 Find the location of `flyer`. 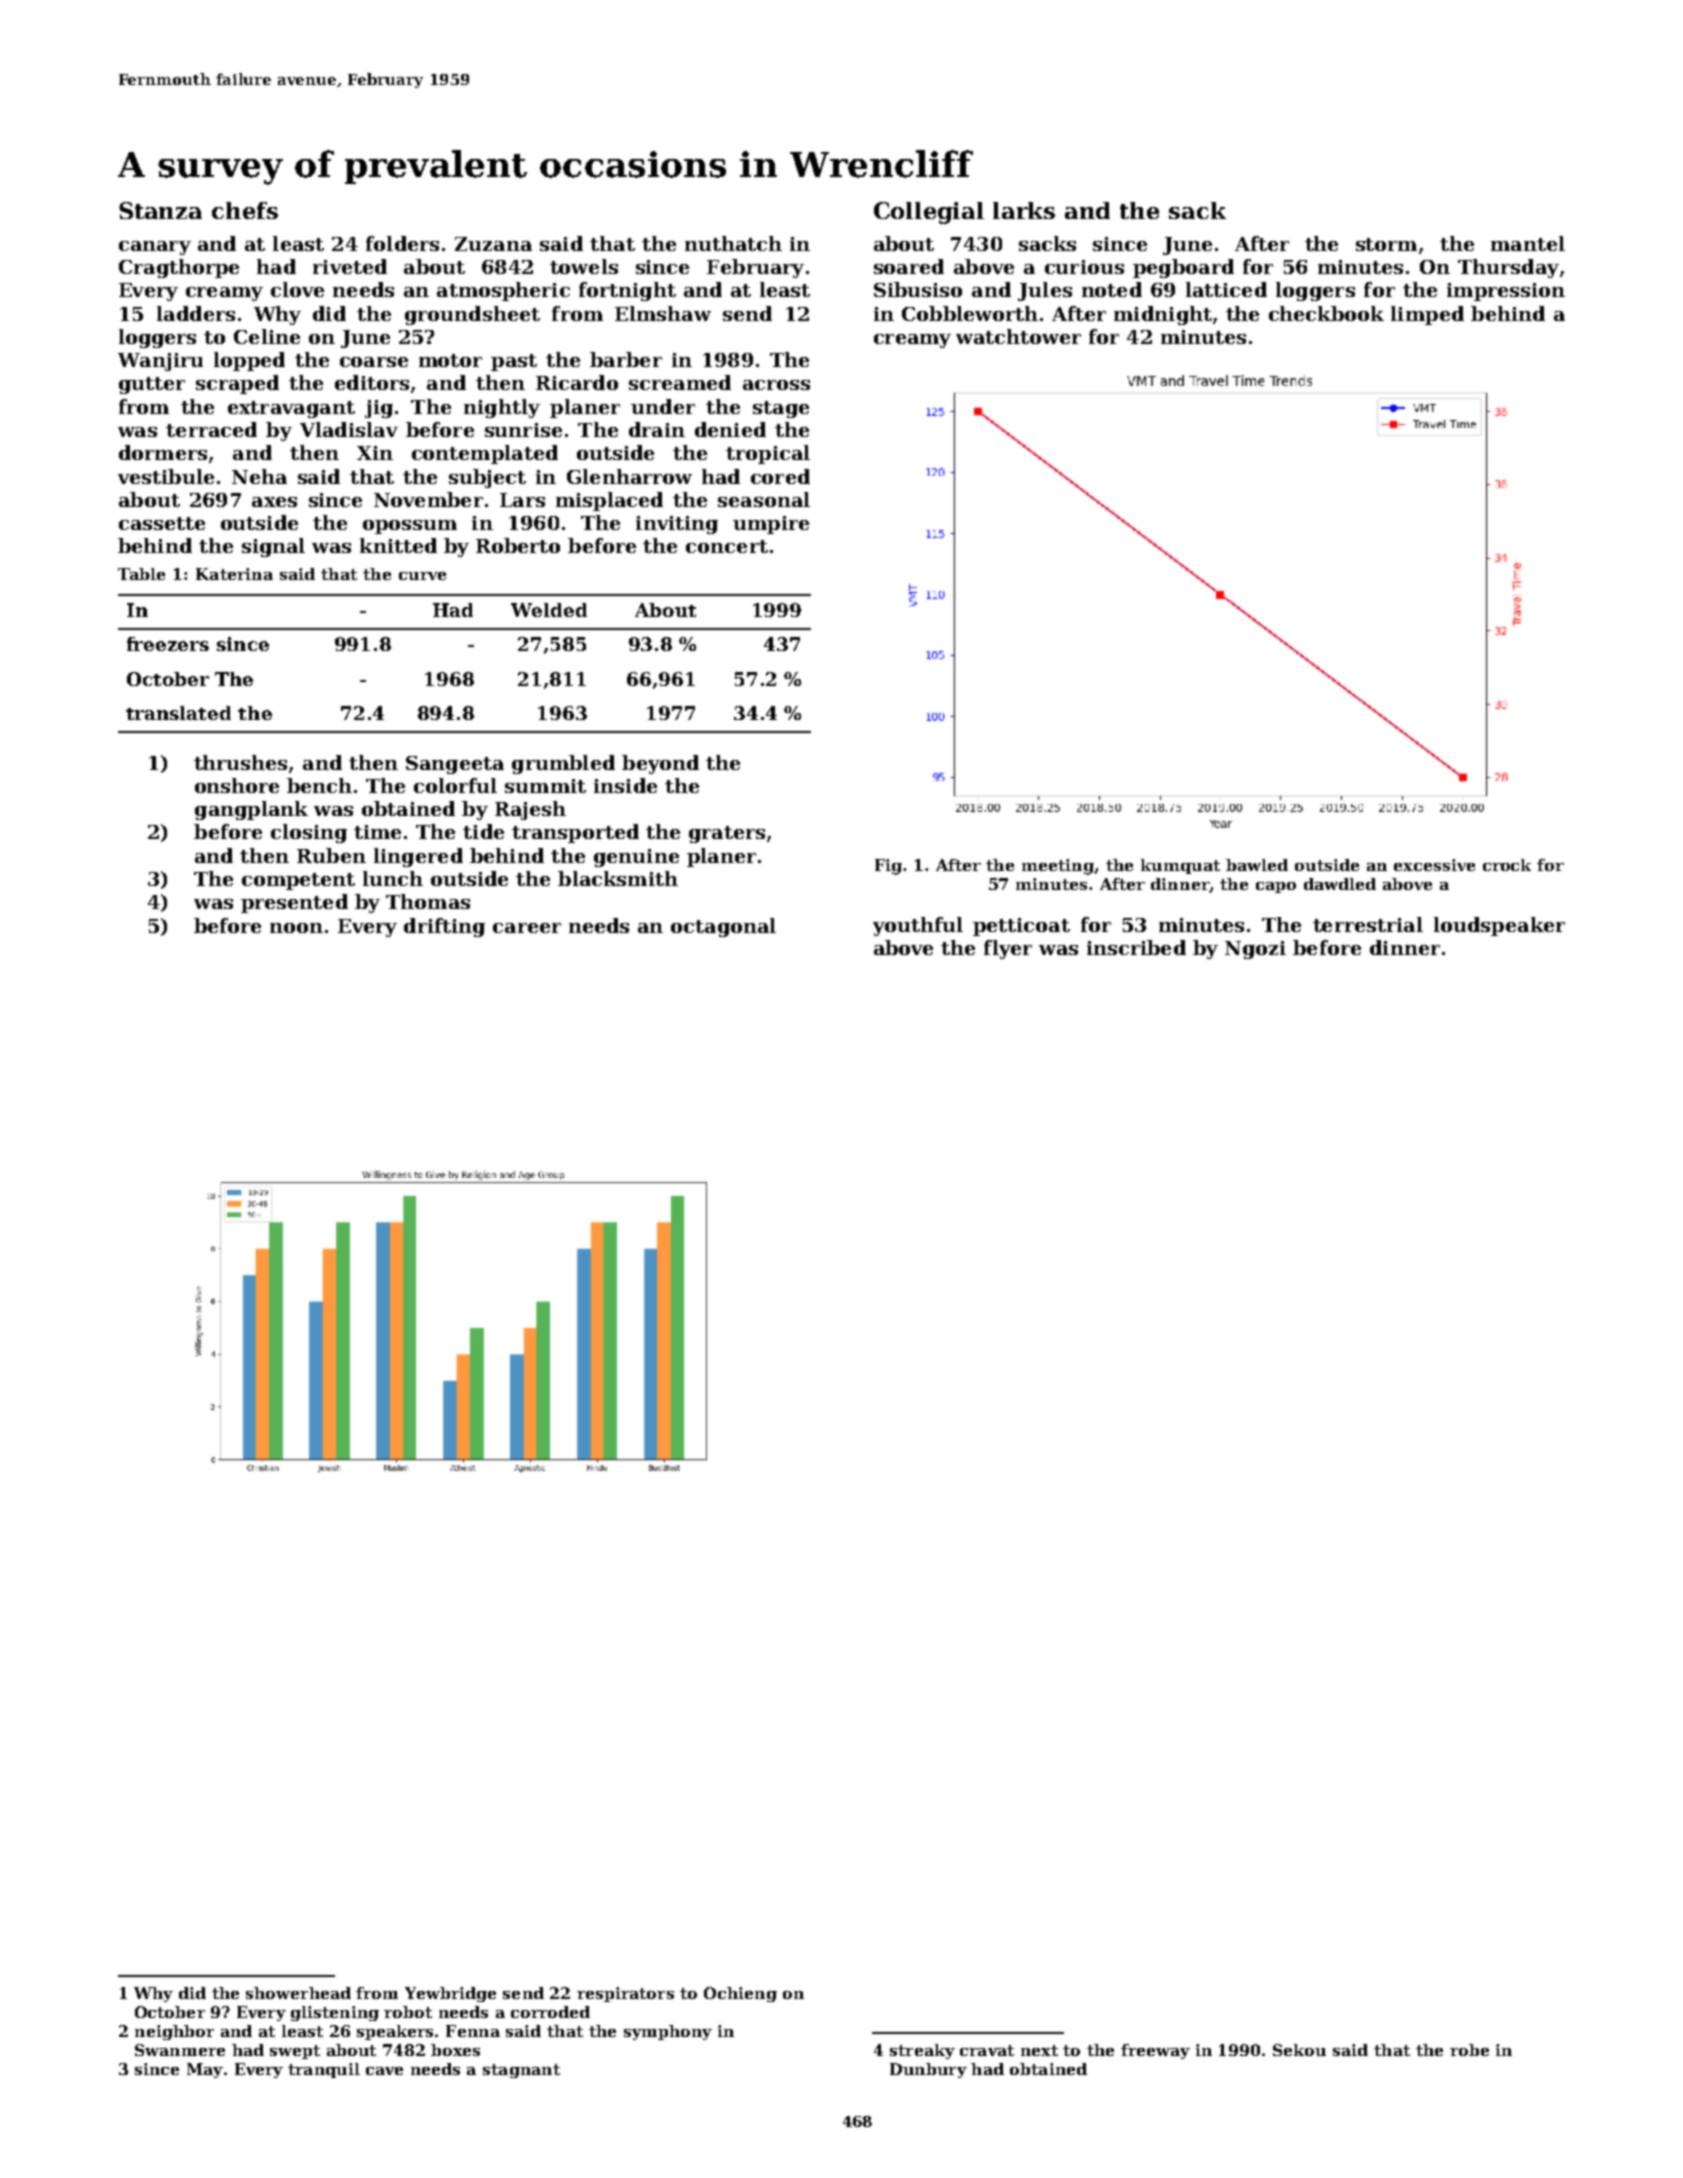

flyer is located at coordinates (1008, 949).
